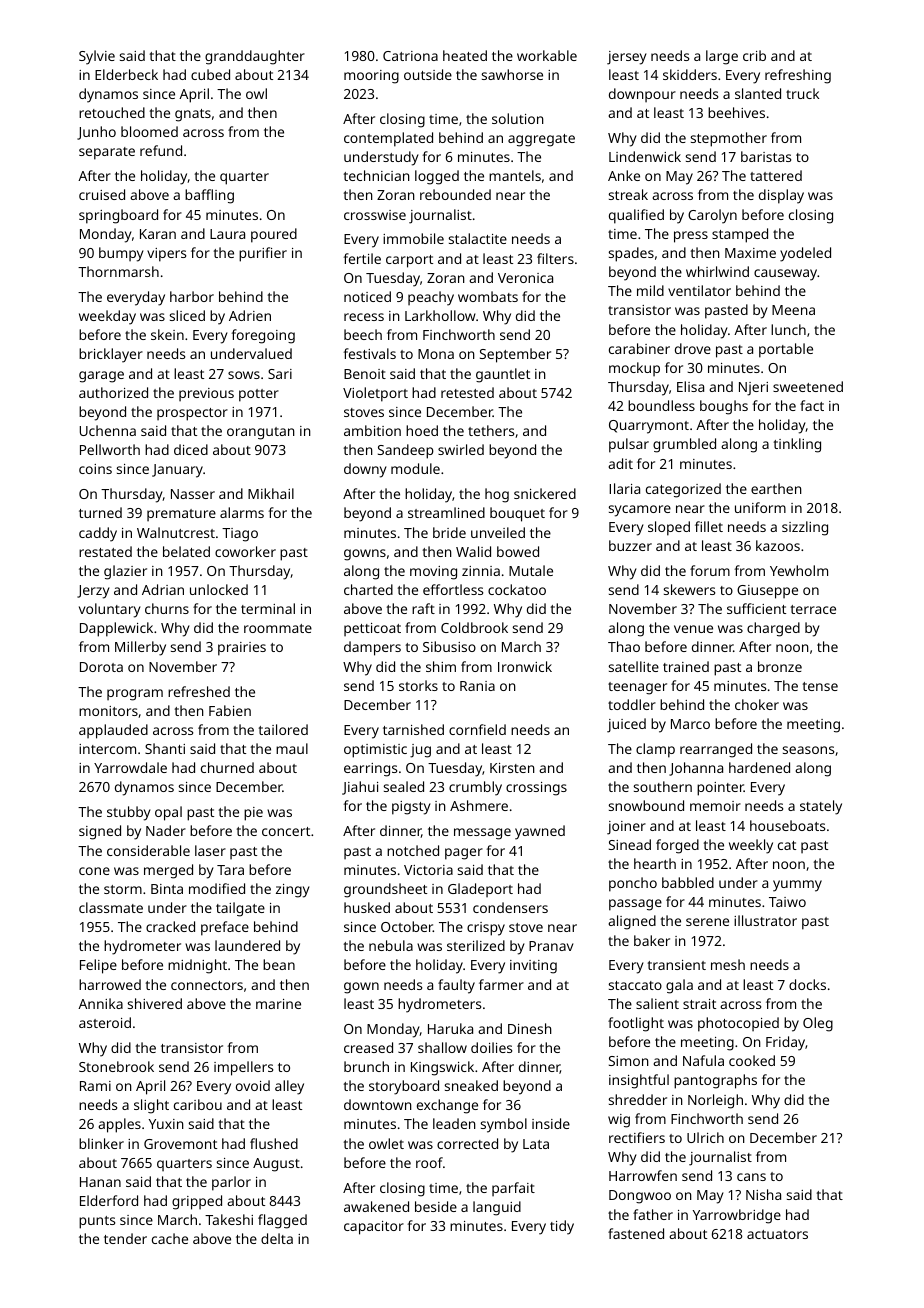  I want to click on signed, so click(100, 832).
